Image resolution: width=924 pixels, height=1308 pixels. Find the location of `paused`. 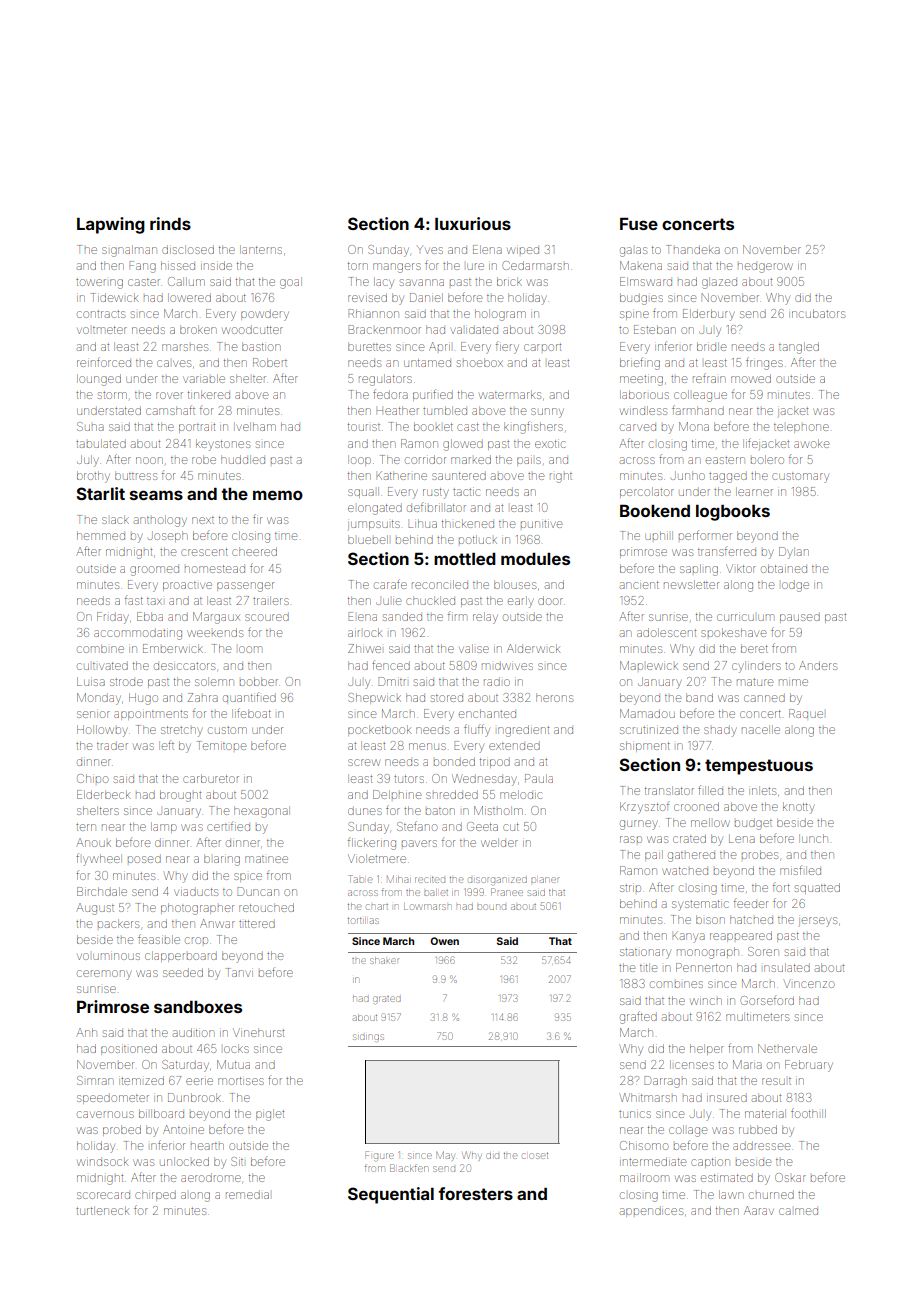

paused is located at coordinates (800, 618).
